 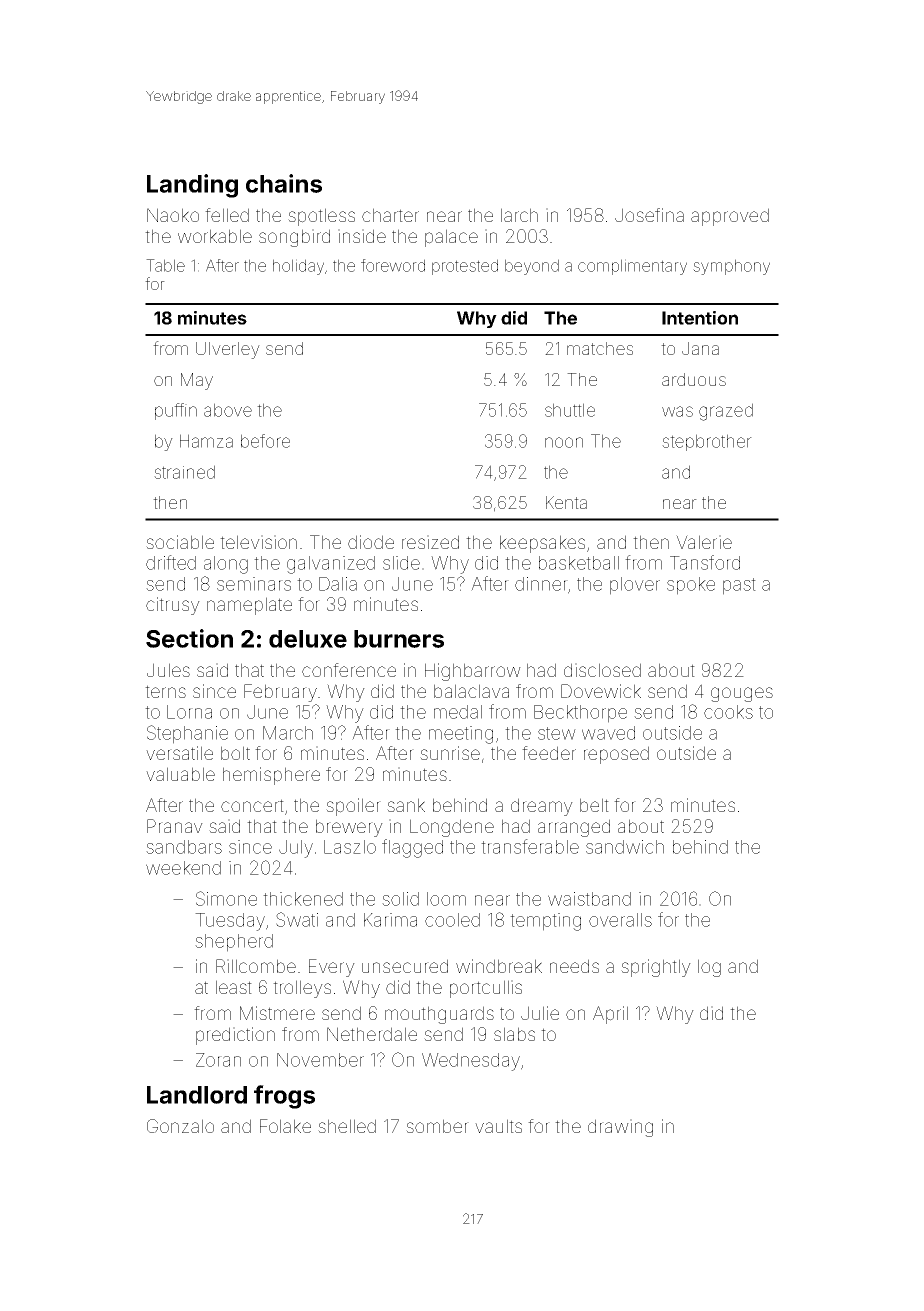 I want to click on sociable, so click(x=180, y=542).
